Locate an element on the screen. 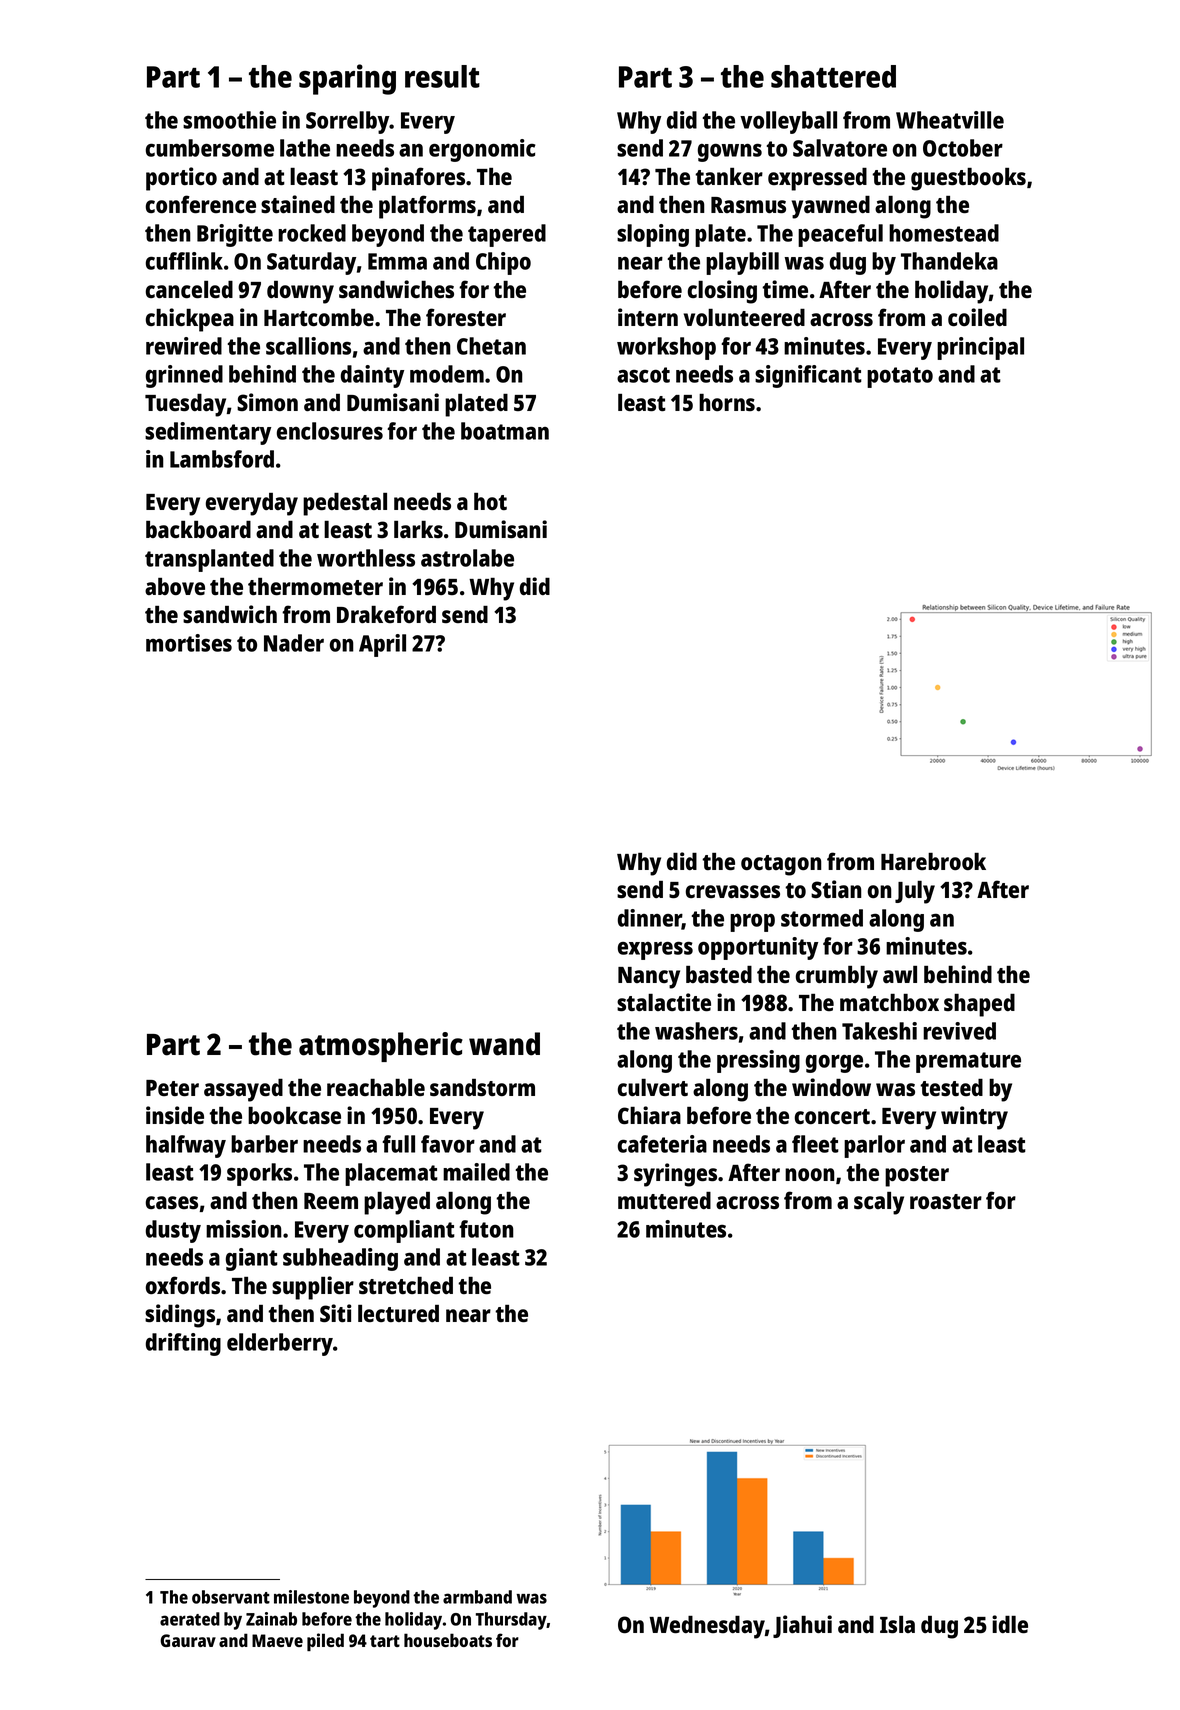  armband is located at coordinates (477, 1597).
